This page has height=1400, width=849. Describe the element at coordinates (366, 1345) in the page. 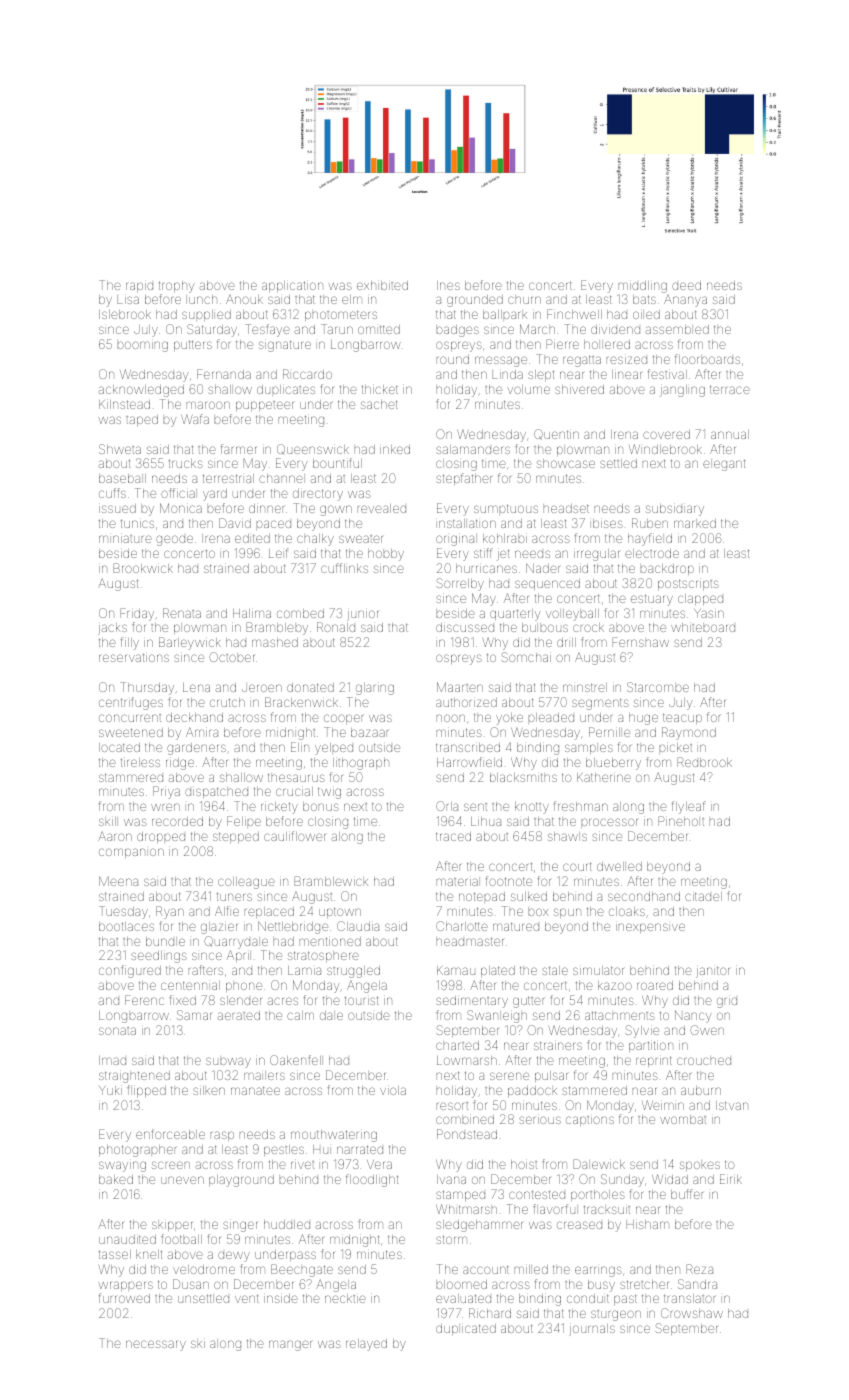

I see `relayed` at that location.
